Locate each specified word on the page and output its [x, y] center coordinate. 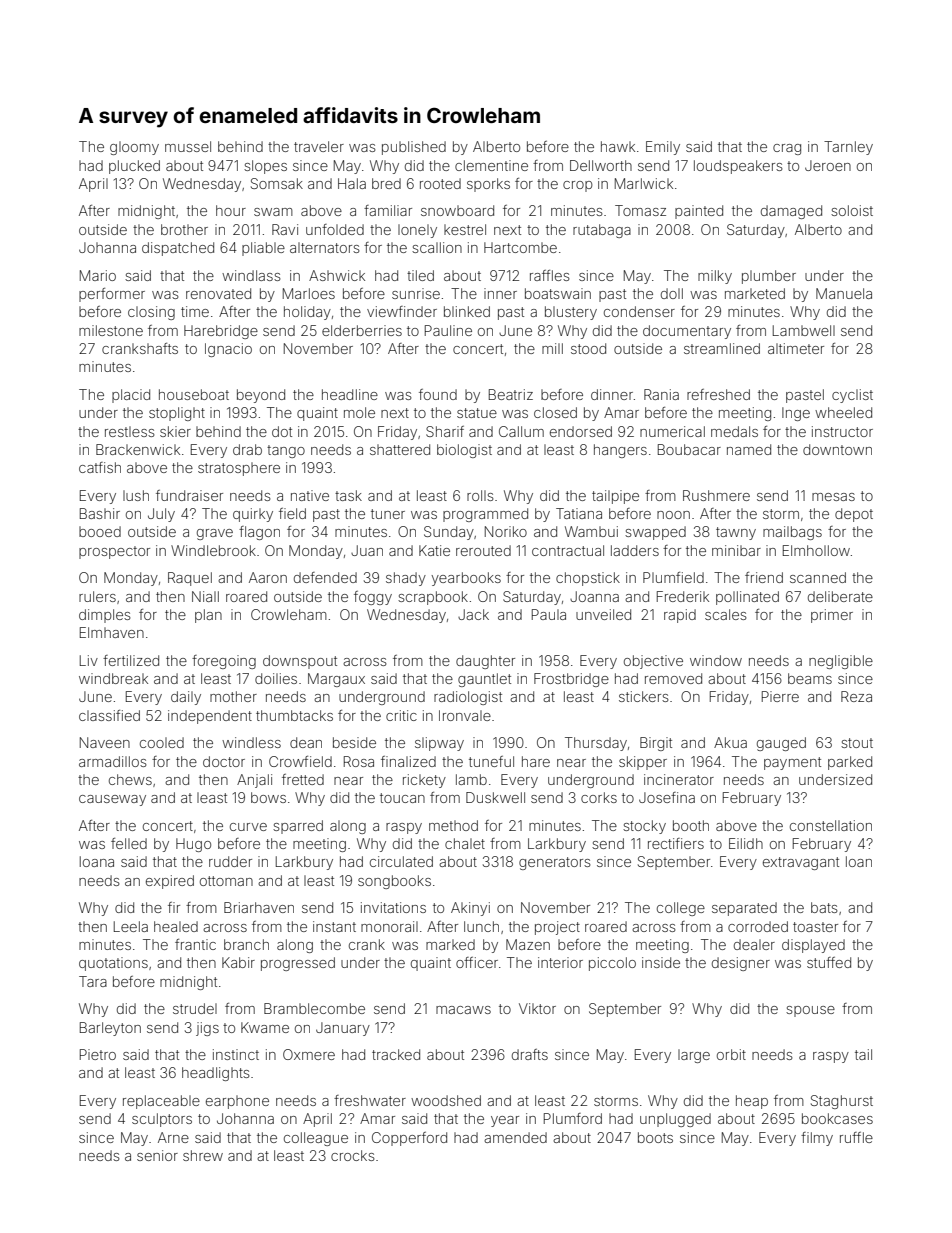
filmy [817, 1139]
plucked [134, 167]
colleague [316, 1139]
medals [734, 431]
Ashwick [337, 275]
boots [655, 1137]
